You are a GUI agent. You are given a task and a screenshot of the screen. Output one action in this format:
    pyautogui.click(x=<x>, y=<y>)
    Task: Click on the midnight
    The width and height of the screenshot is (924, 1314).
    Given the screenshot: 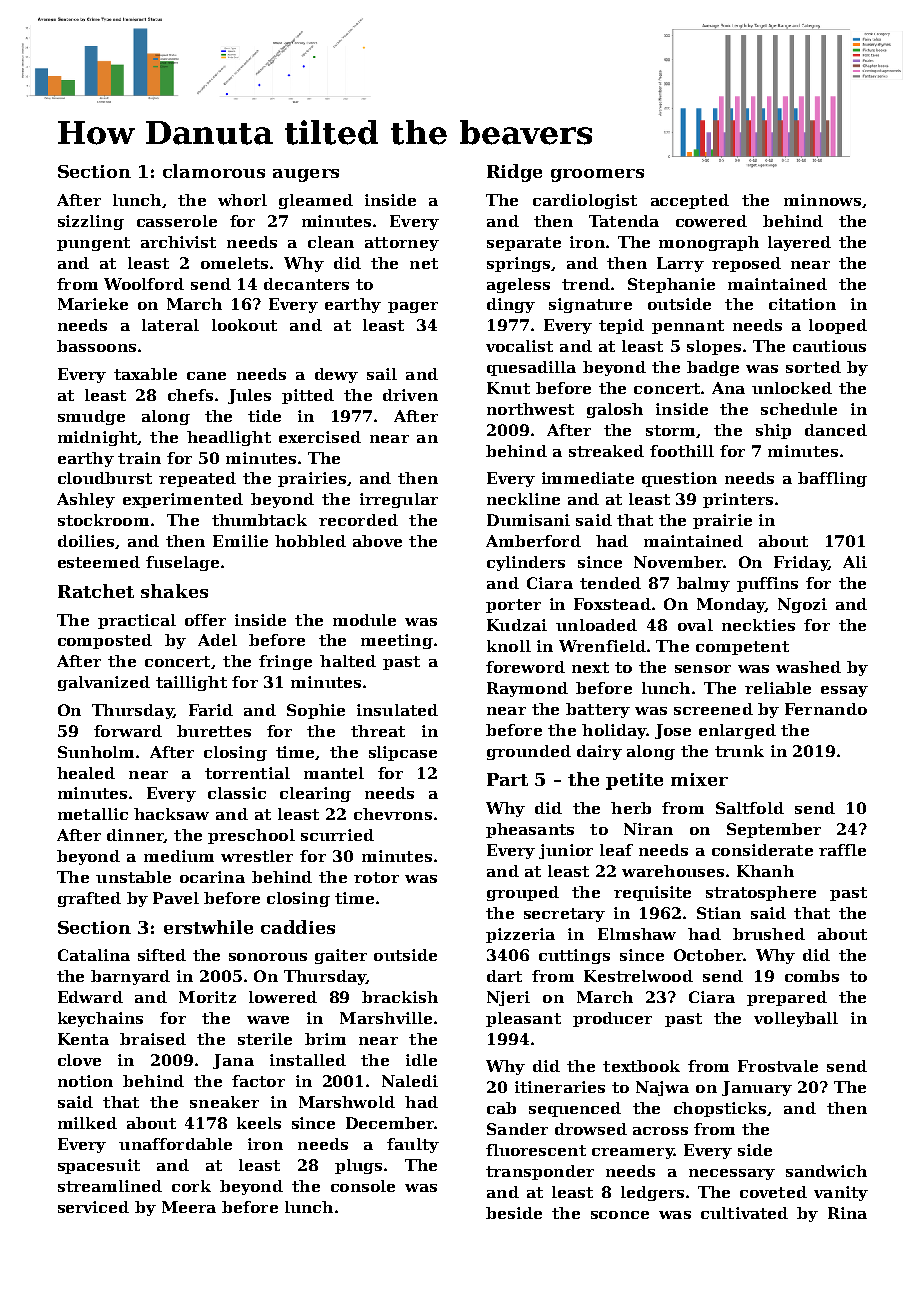 What is the action you would take?
    pyautogui.click(x=97, y=438)
